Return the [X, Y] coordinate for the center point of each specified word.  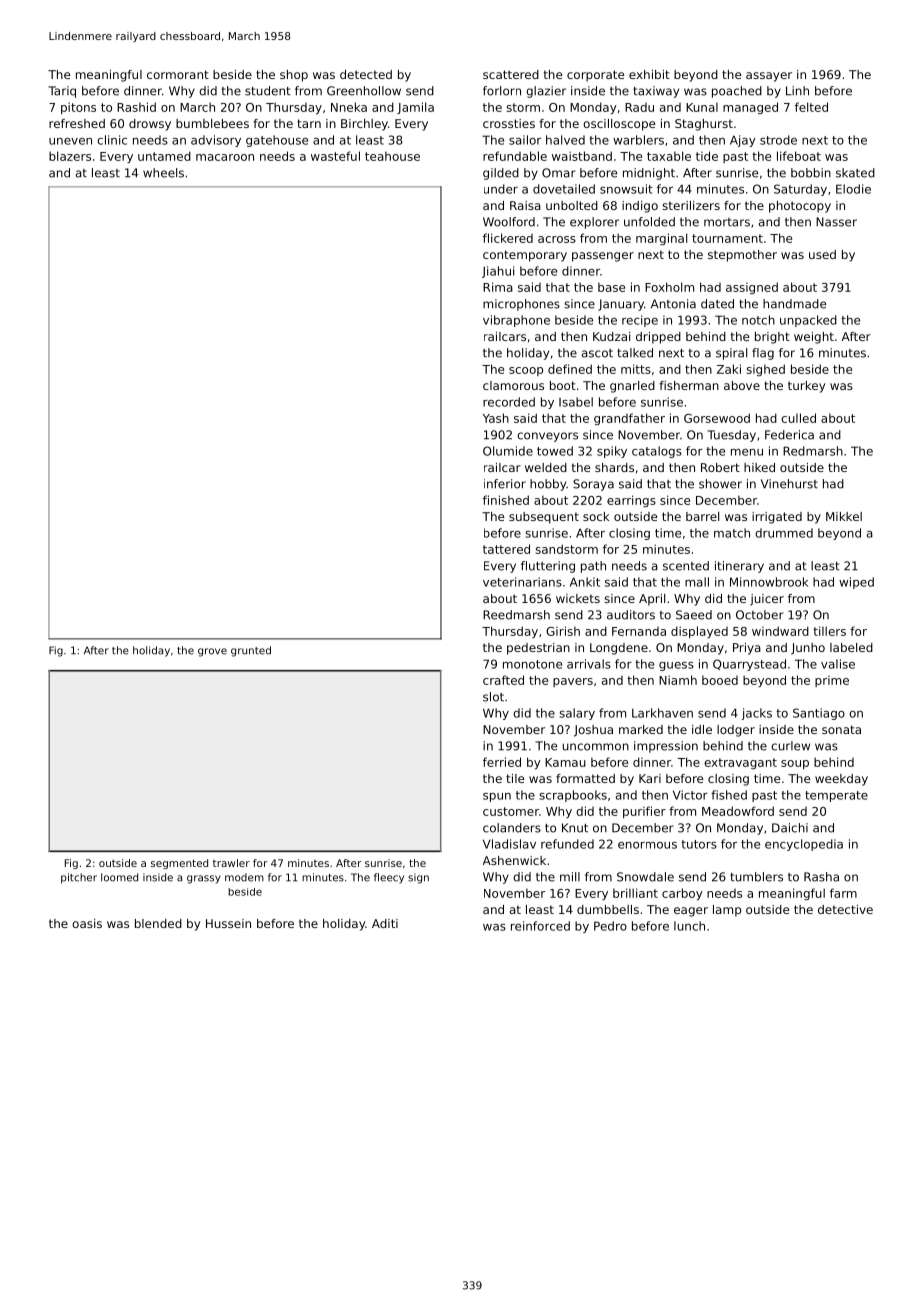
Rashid [136, 107]
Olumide [508, 451]
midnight [649, 174]
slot [493, 697]
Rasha [821, 877]
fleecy [389, 878]
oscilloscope [619, 125]
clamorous [513, 385]
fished [729, 795]
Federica [789, 435]
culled [798, 418]
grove [212, 652]
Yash [496, 418]
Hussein [228, 923]
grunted [251, 651]
